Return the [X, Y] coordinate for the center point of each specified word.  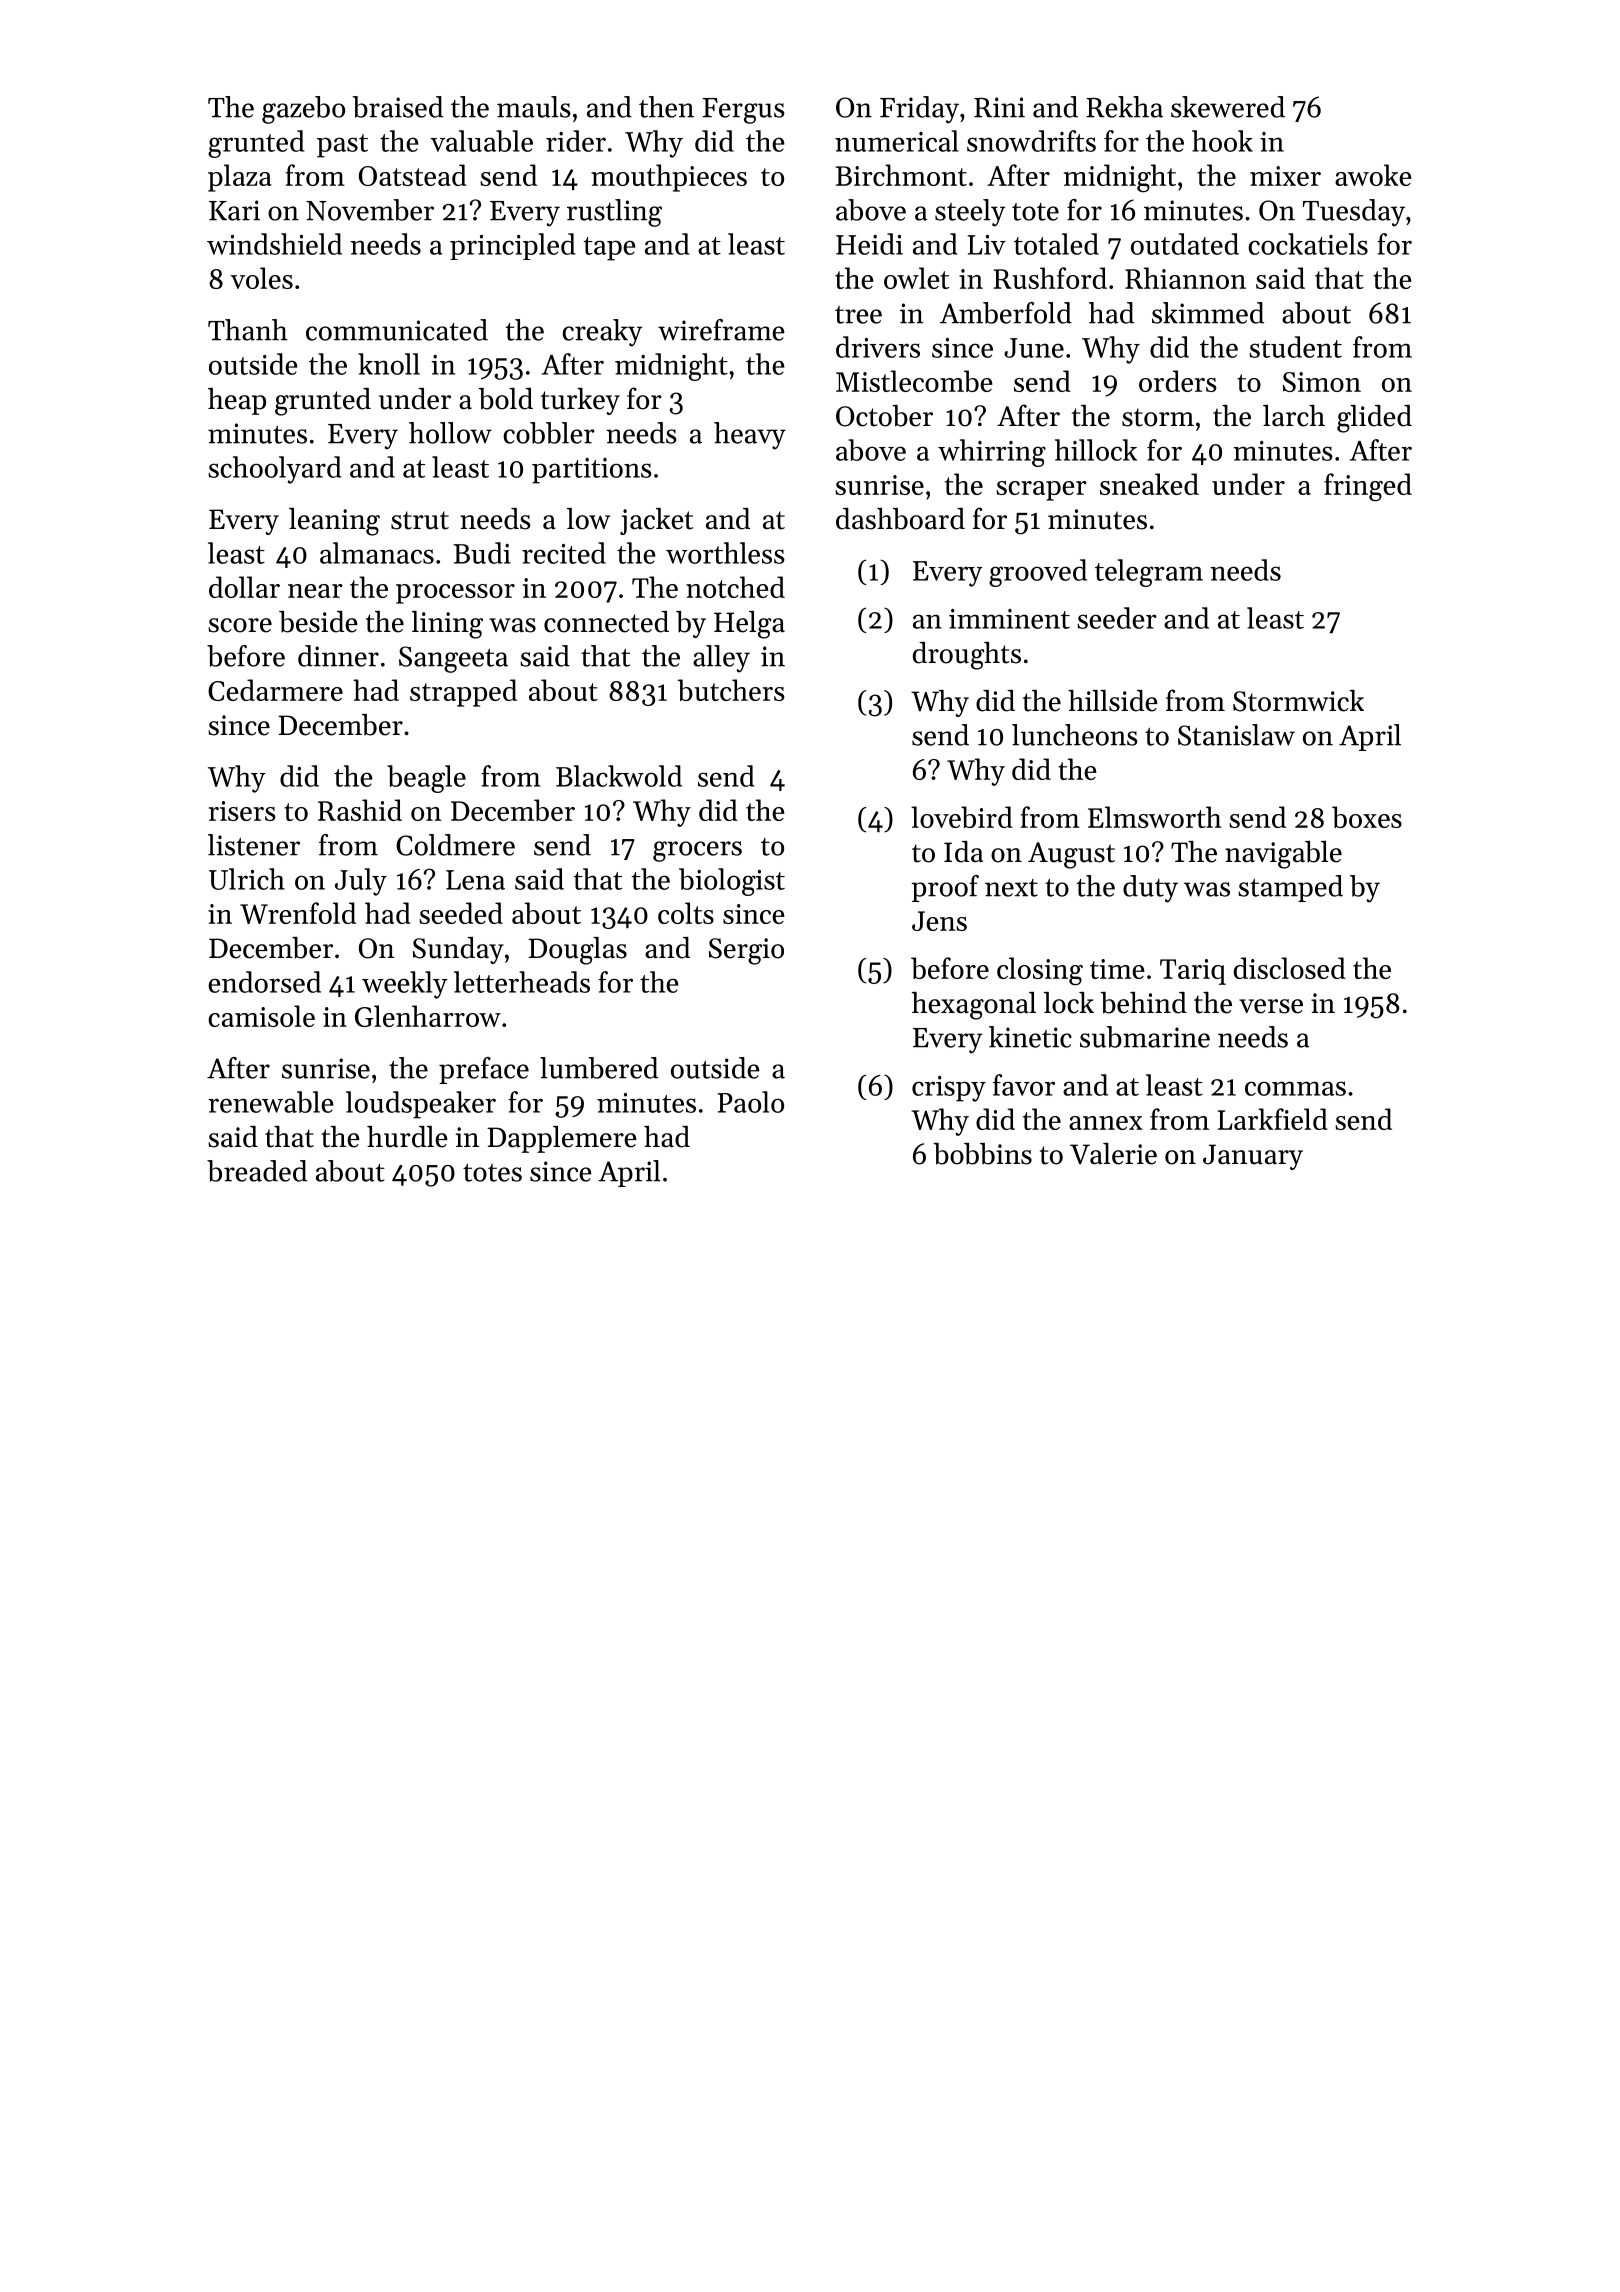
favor [1024, 1085]
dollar [244, 587]
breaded [257, 1171]
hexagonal [974, 1006]
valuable [481, 141]
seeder [1117, 618]
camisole [261, 1016]
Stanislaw [1236, 735]
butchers [731, 690]
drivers [878, 347]
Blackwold [619, 776]
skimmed [1208, 313]
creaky [602, 333]
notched [735, 587]
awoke [1373, 175]
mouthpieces [669, 178]
